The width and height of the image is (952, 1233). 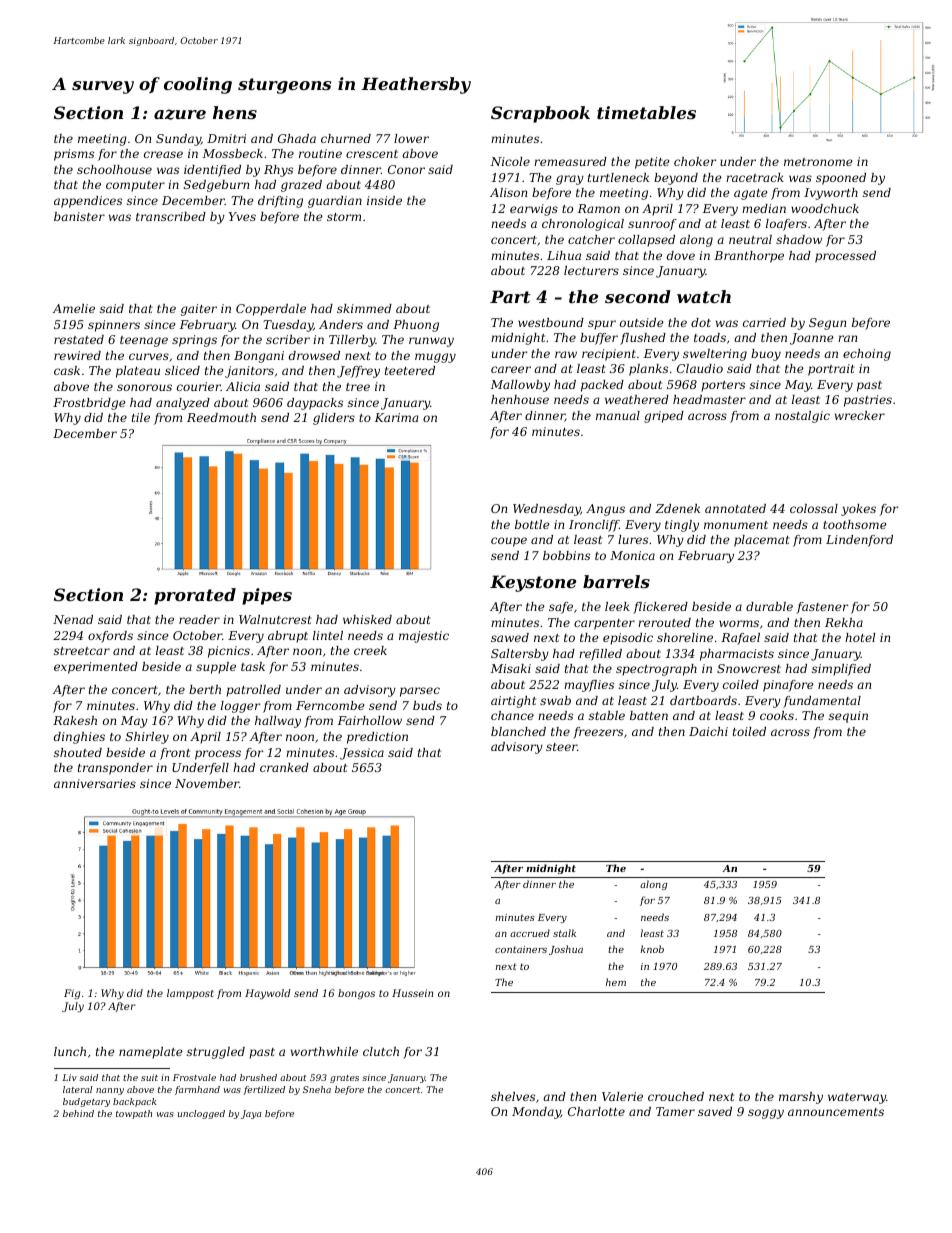 I want to click on Charlotte, so click(x=596, y=1111).
